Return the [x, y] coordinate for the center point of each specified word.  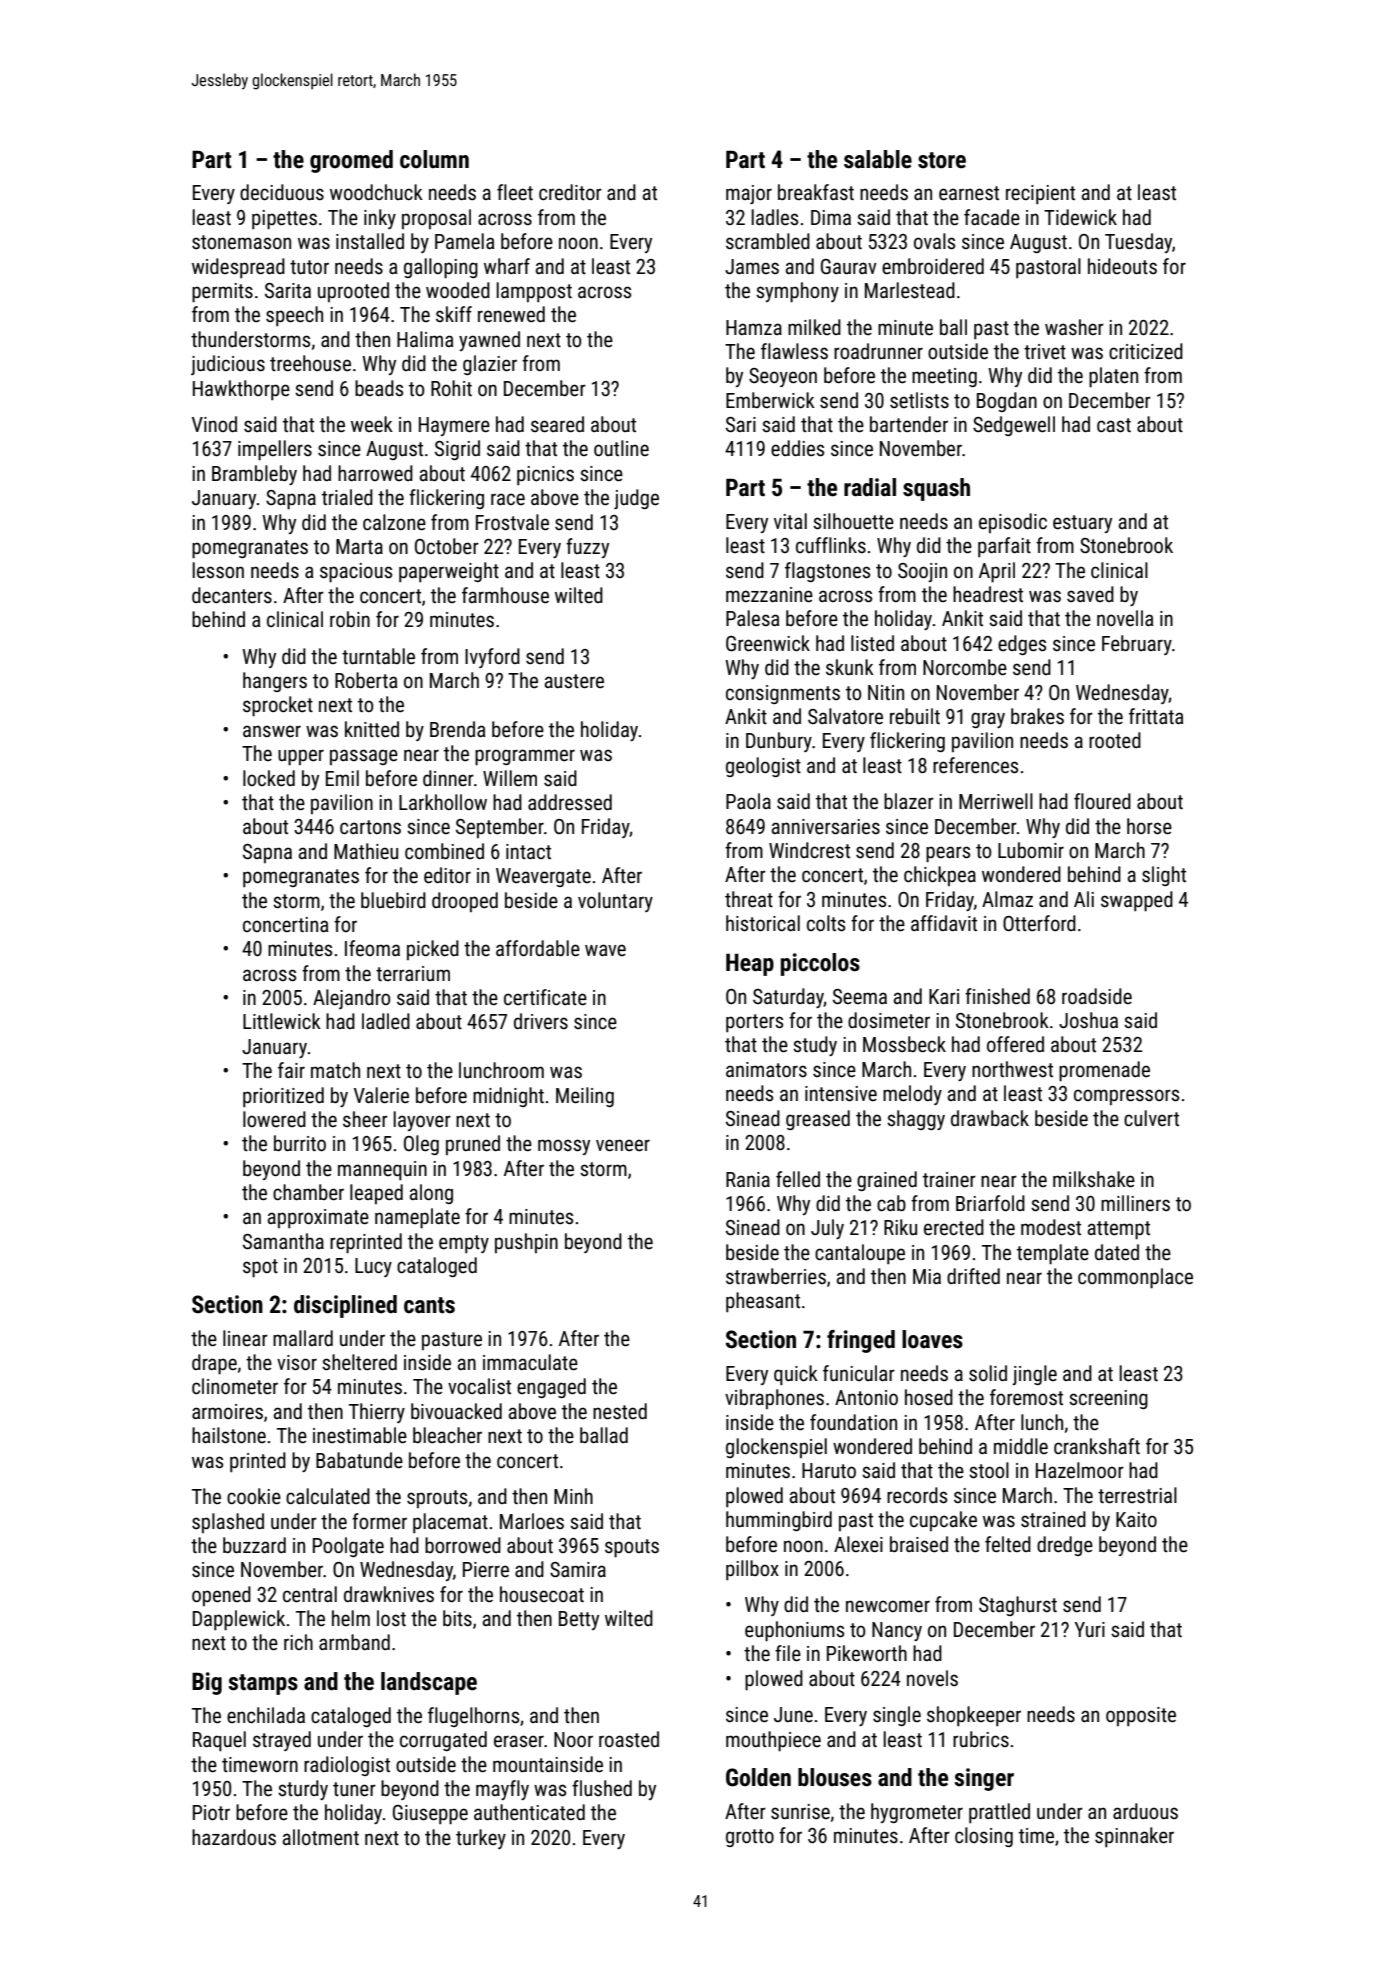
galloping [441, 268]
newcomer [888, 1606]
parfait [1004, 547]
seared [557, 424]
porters [754, 1023]
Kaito [1136, 1519]
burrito [300, 1143]
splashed [228, 1523]
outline [621, 448]
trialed [347, 497]
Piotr [211, 1812]
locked [269, 778]
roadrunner [878, 351]
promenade [1104, 1071]
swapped [1137, 901]
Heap [750, 964]
